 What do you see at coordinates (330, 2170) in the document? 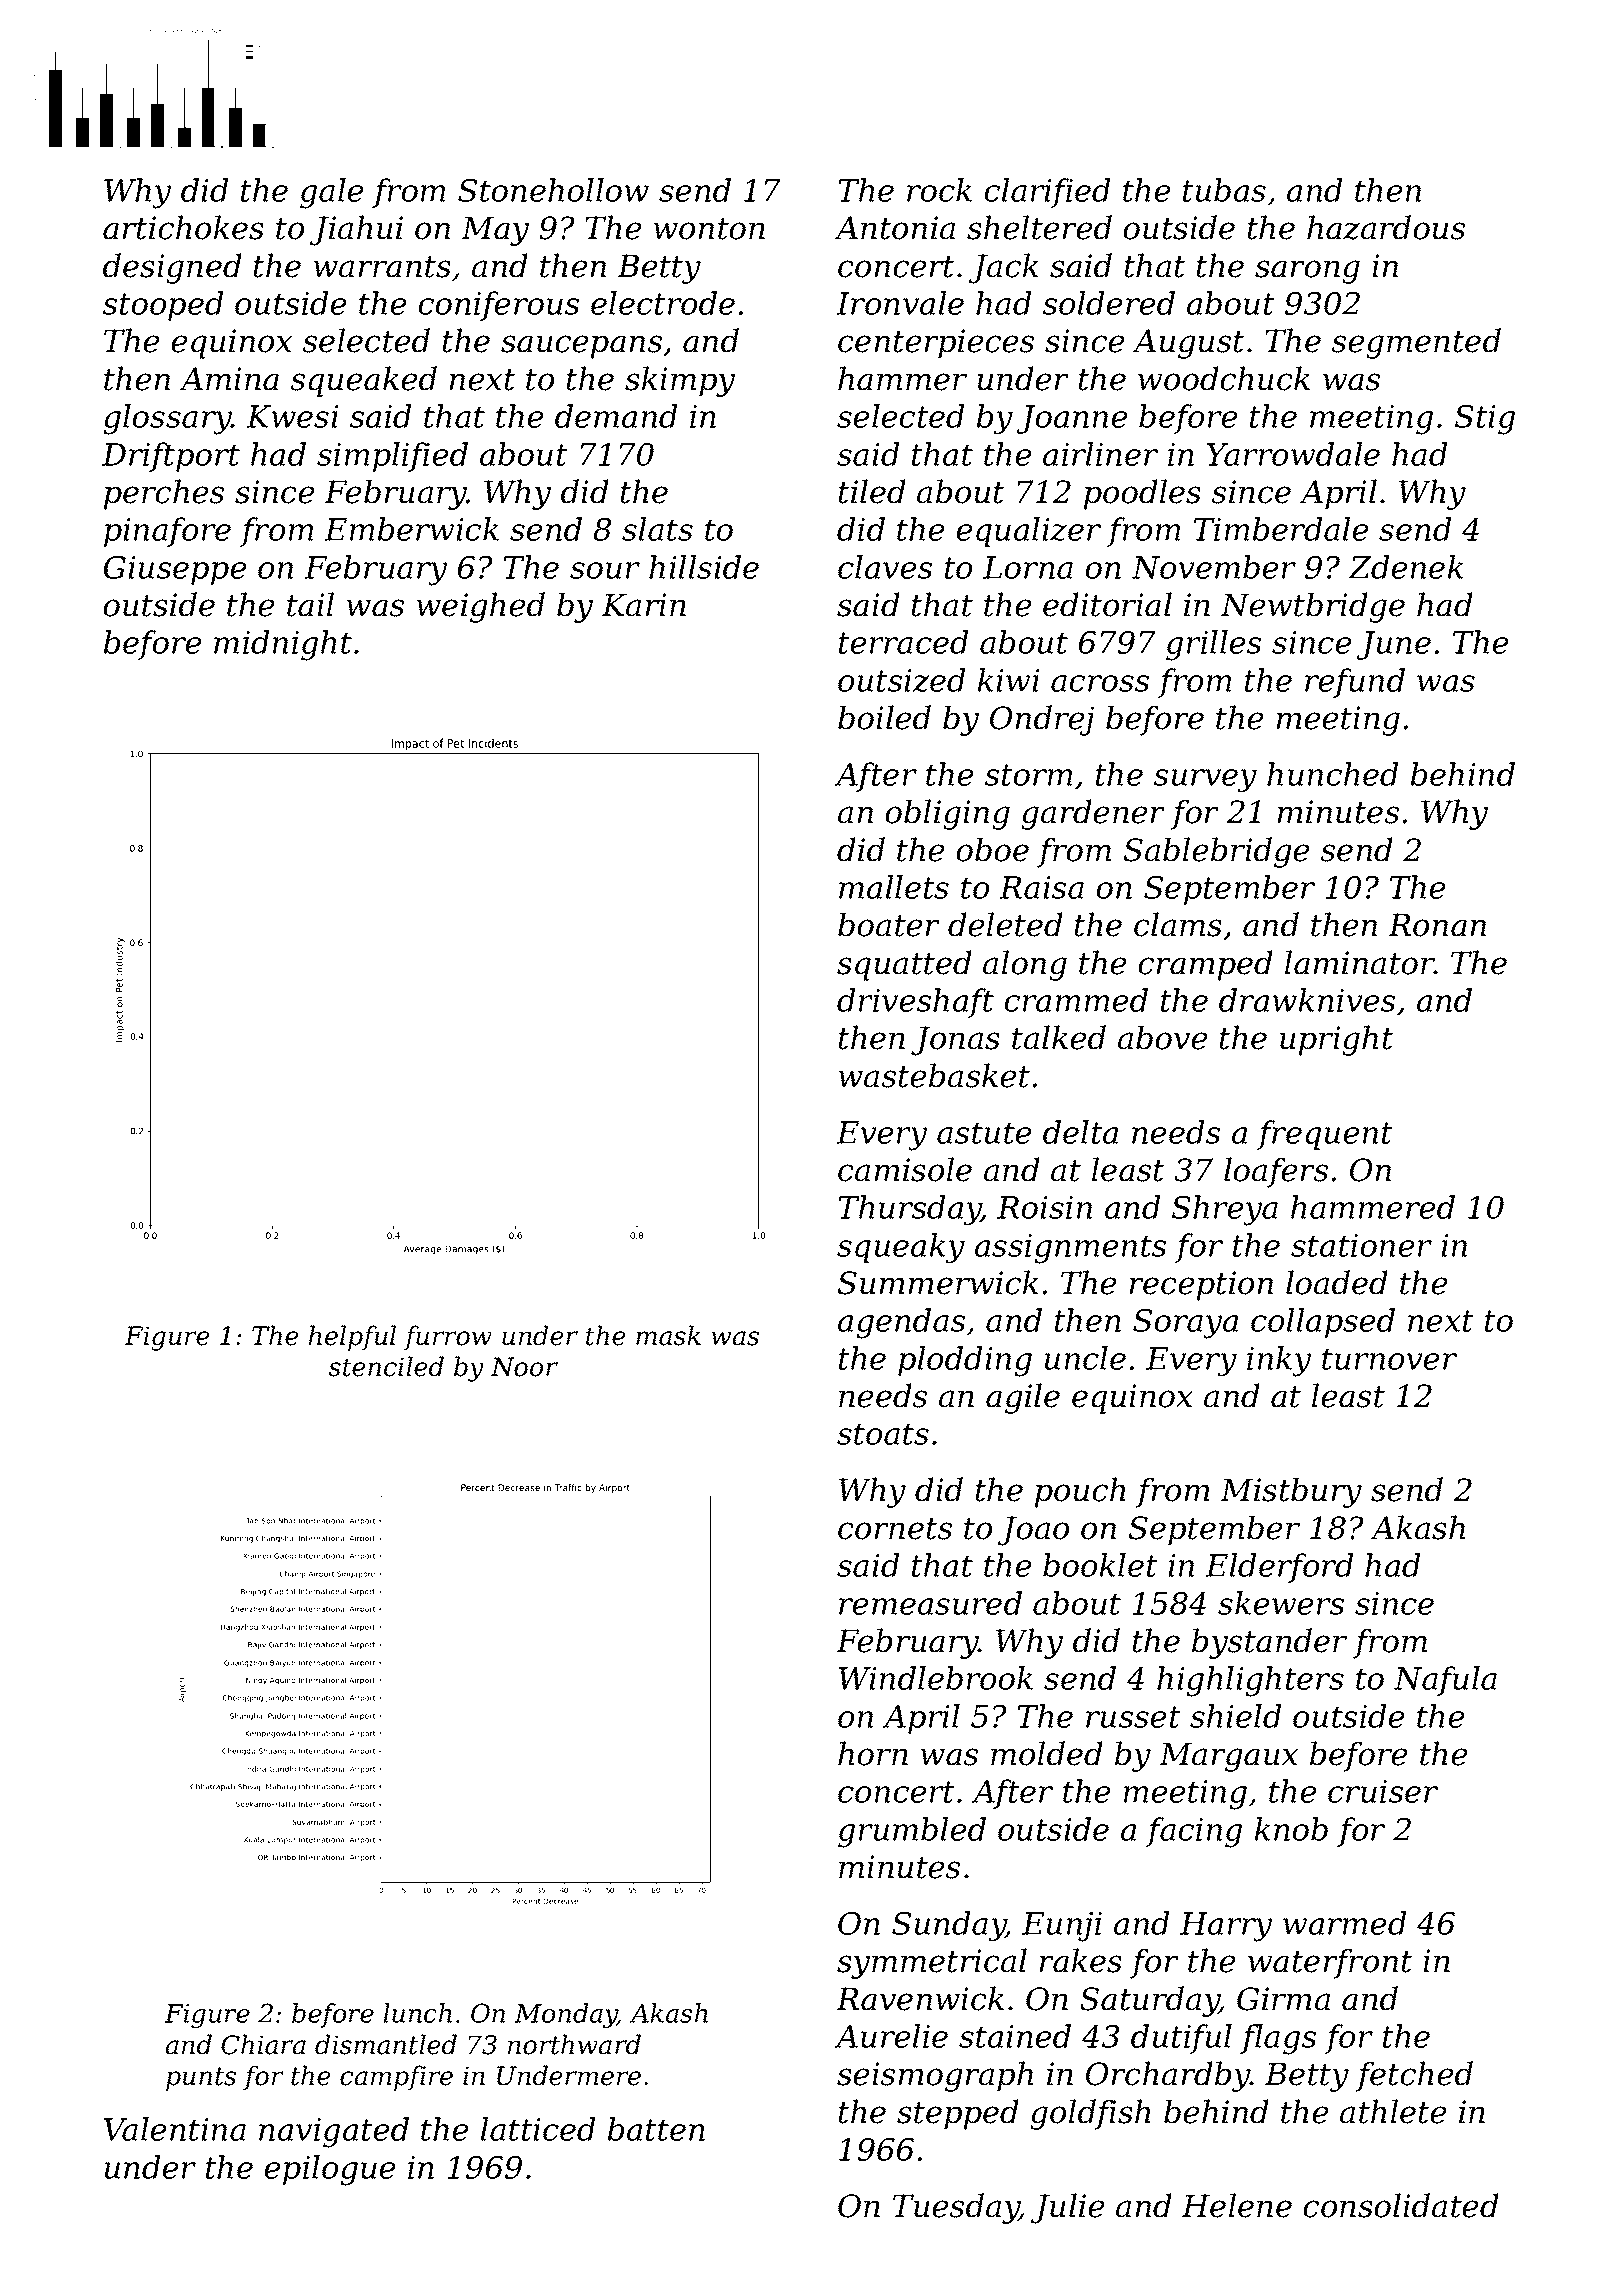
I see `epilogue` at bounding box center [330, 2170].
